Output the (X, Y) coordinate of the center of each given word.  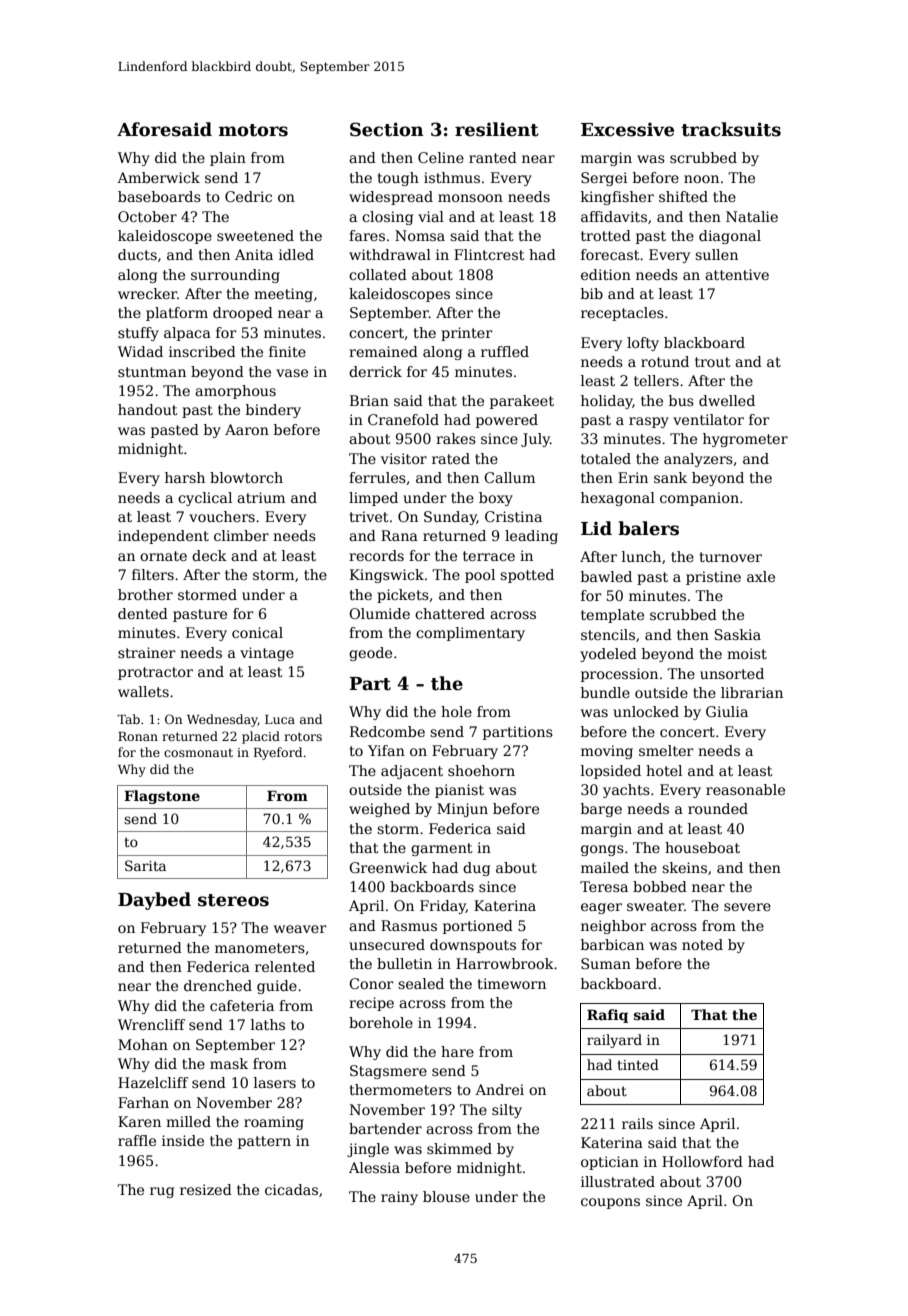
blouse (446, 1196)
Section (387, 129)
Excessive (627, 129)
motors (253, 130)
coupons (610, 1203)
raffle (137, 1140)
